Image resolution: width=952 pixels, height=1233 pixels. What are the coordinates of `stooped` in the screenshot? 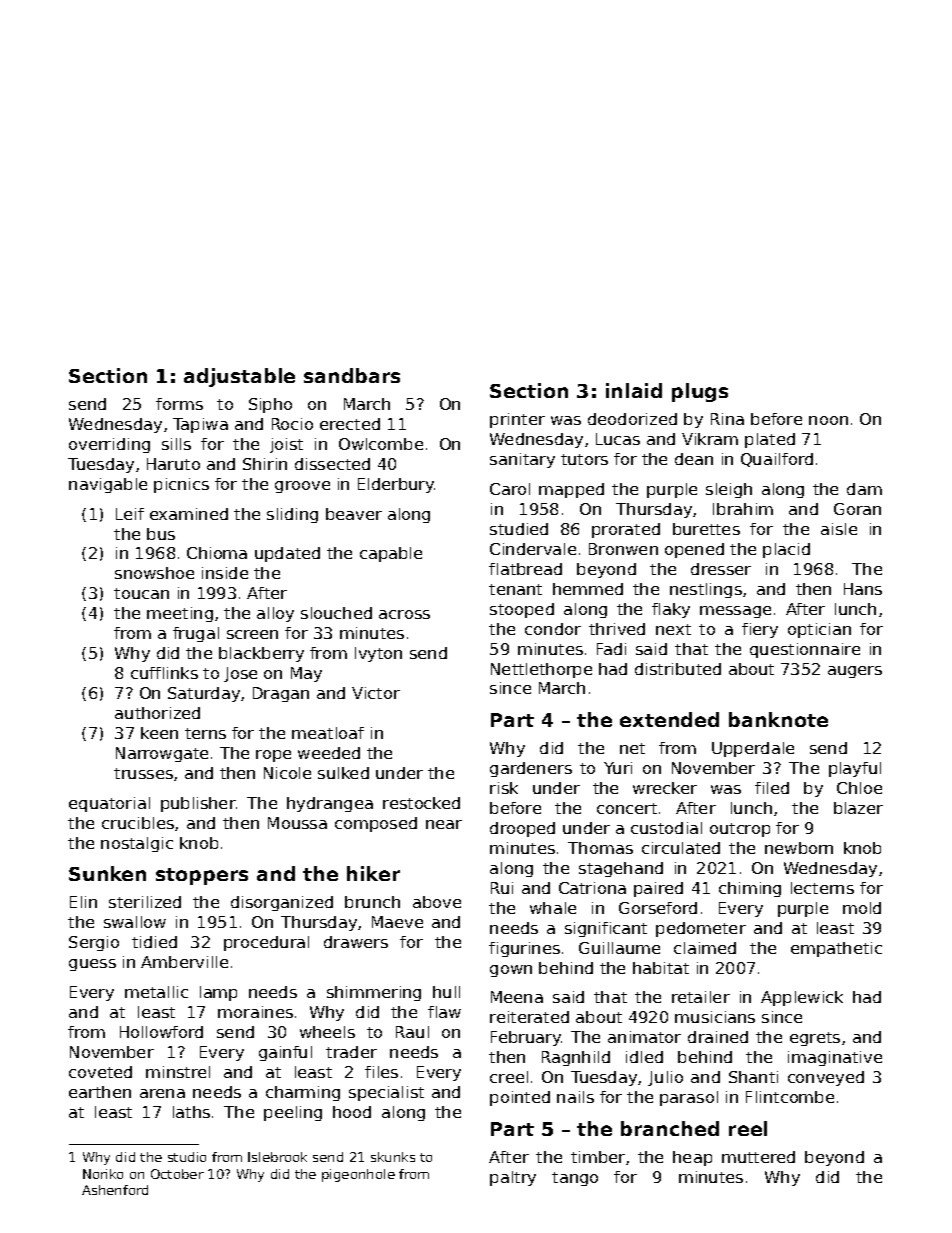 It's located at (522, 610).
